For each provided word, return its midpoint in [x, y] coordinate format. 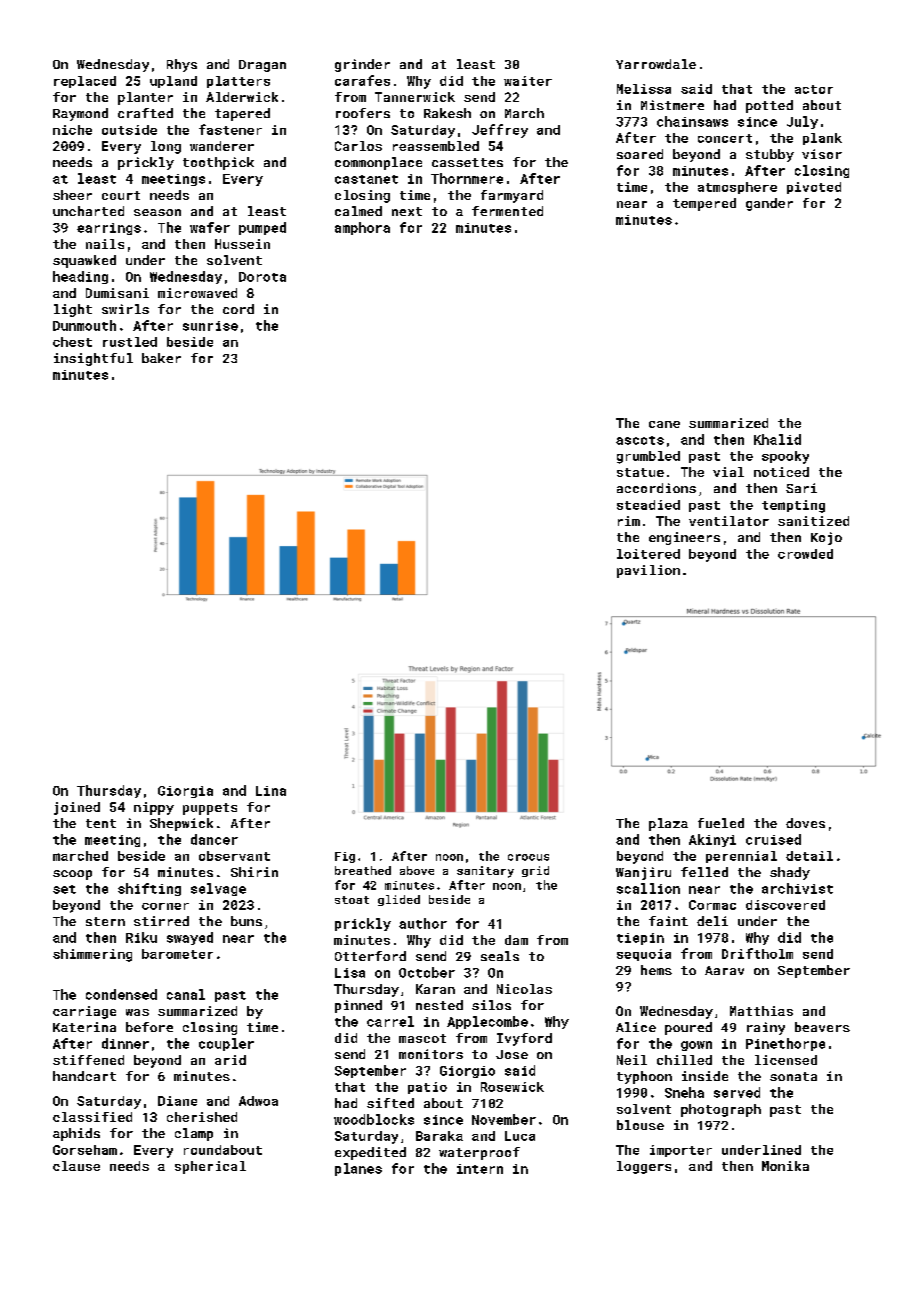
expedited [370, 1153]
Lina [271, 791]
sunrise [210, 326]
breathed [363, 870]
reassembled [436, 146]
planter [145, 98]
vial [728, 472]
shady [790, 873]
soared [640, 154]
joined [77, 808]
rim [629, 521]
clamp [194, 1134]
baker [161, 358]
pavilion [648, 571]
